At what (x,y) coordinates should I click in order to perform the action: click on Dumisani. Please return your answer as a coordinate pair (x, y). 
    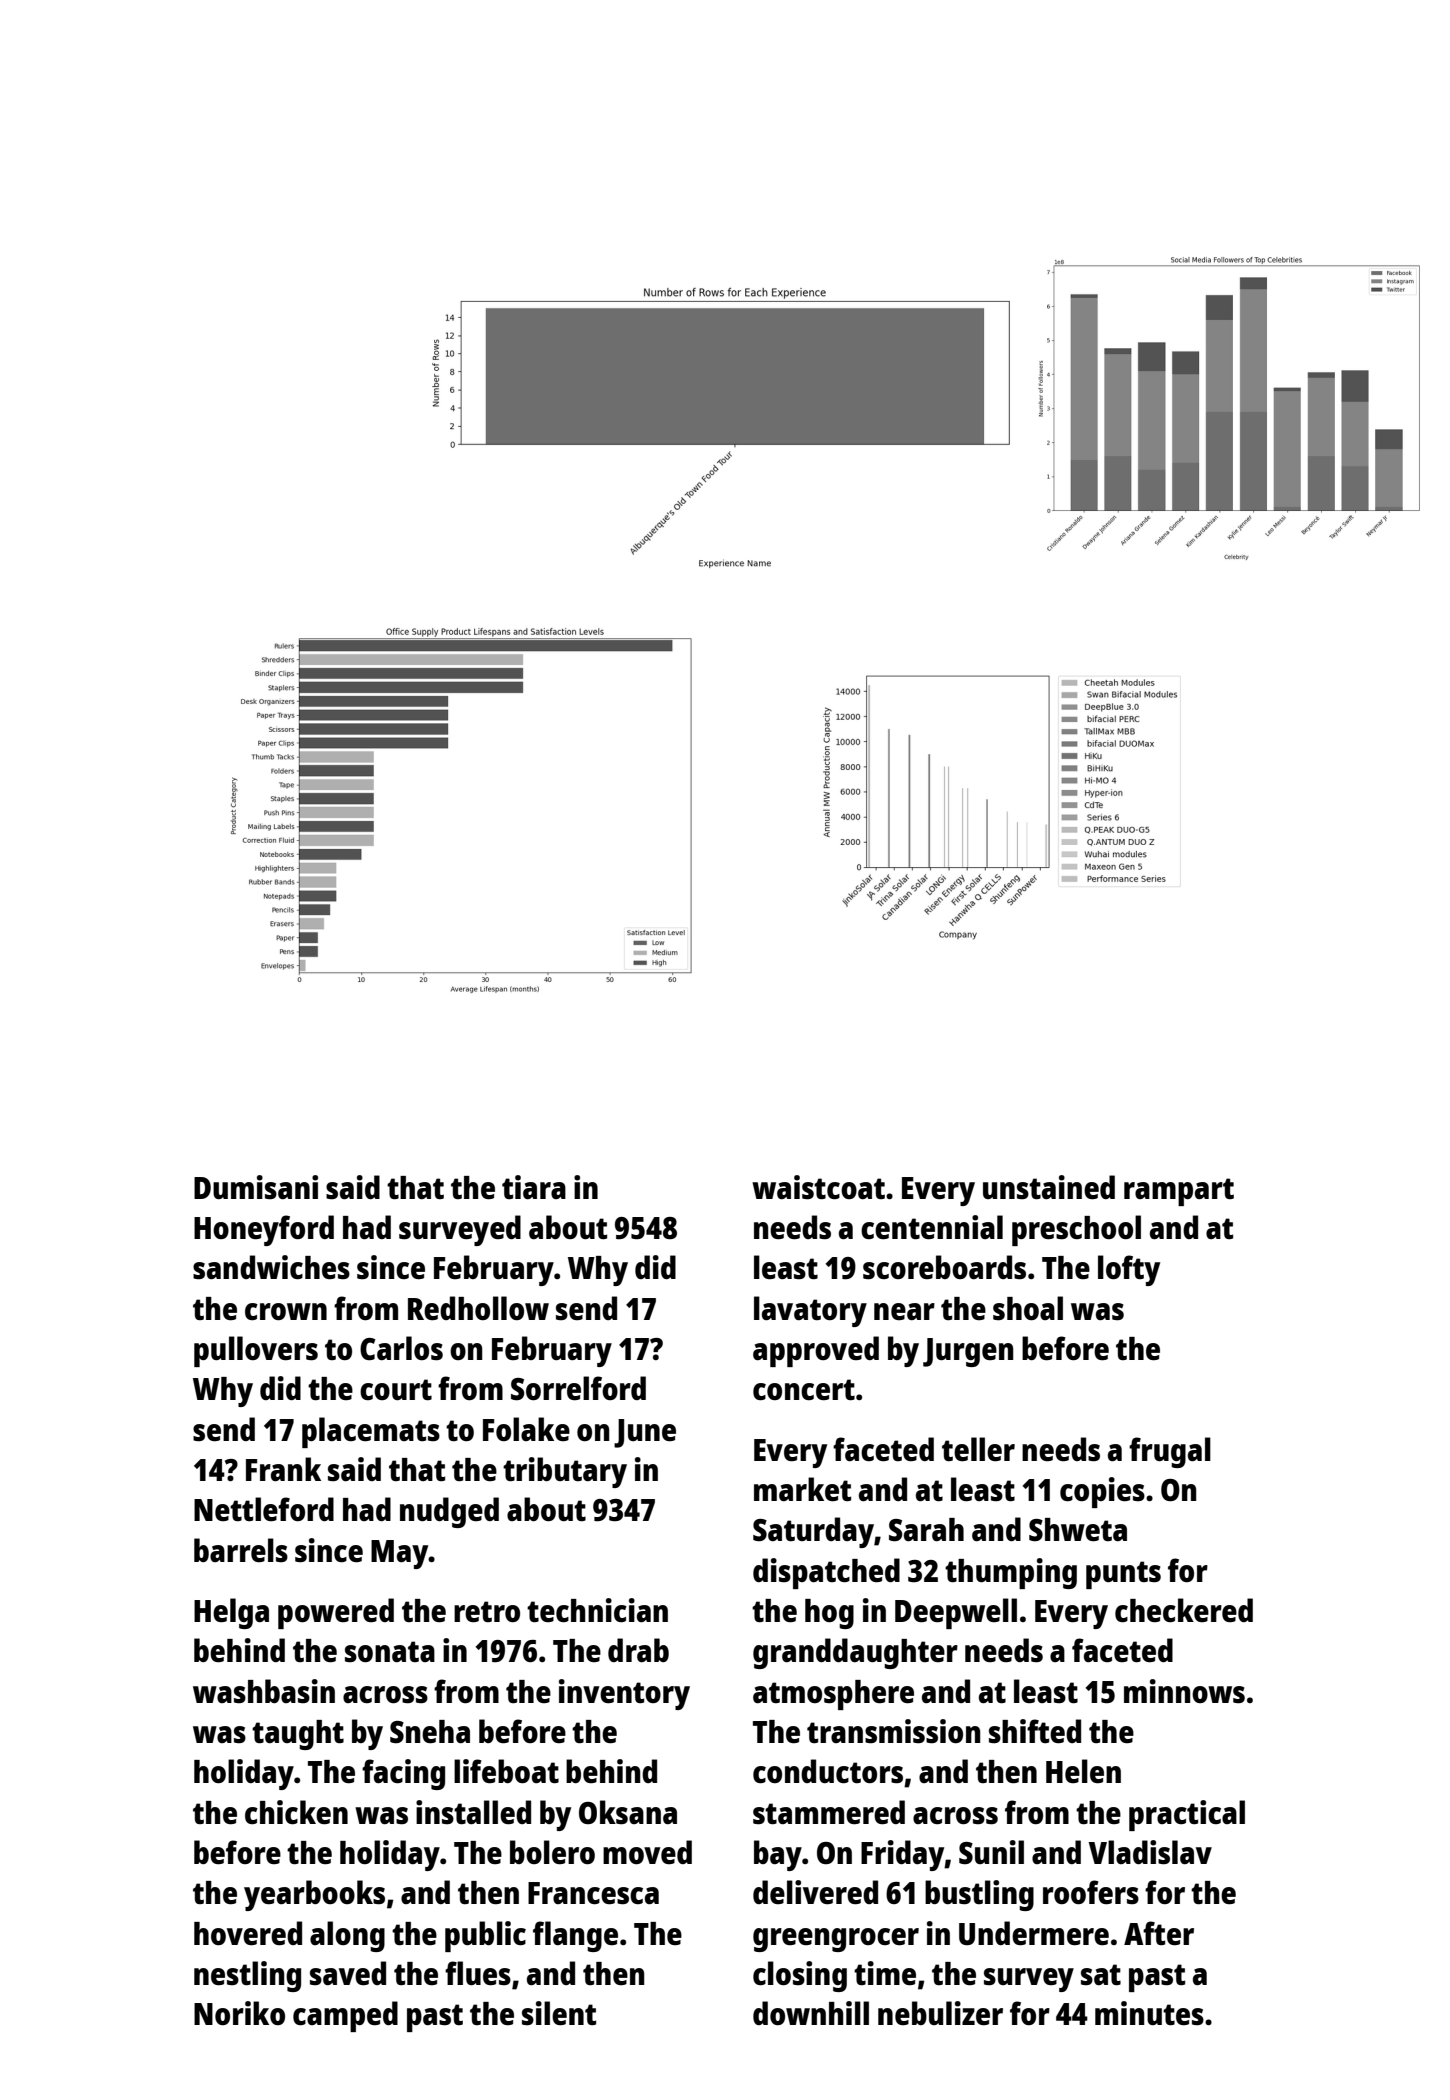
    Looking at the image, I should click on (256, 1187).
